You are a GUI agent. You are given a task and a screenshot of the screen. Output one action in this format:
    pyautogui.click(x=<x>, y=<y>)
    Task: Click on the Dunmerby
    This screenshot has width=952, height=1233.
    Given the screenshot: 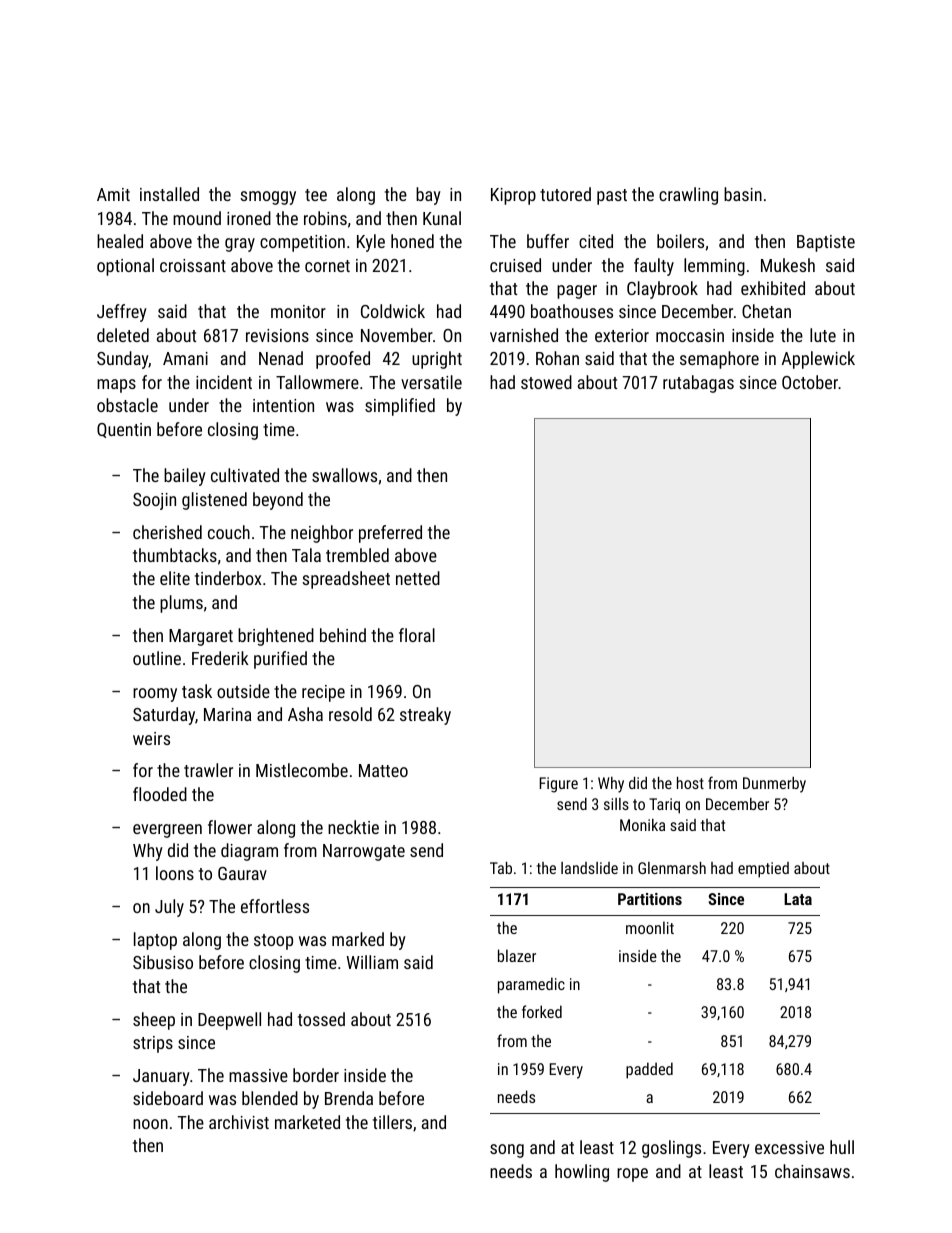 What is the action you would take?
    pyautogui.click(x=774, y=785)
